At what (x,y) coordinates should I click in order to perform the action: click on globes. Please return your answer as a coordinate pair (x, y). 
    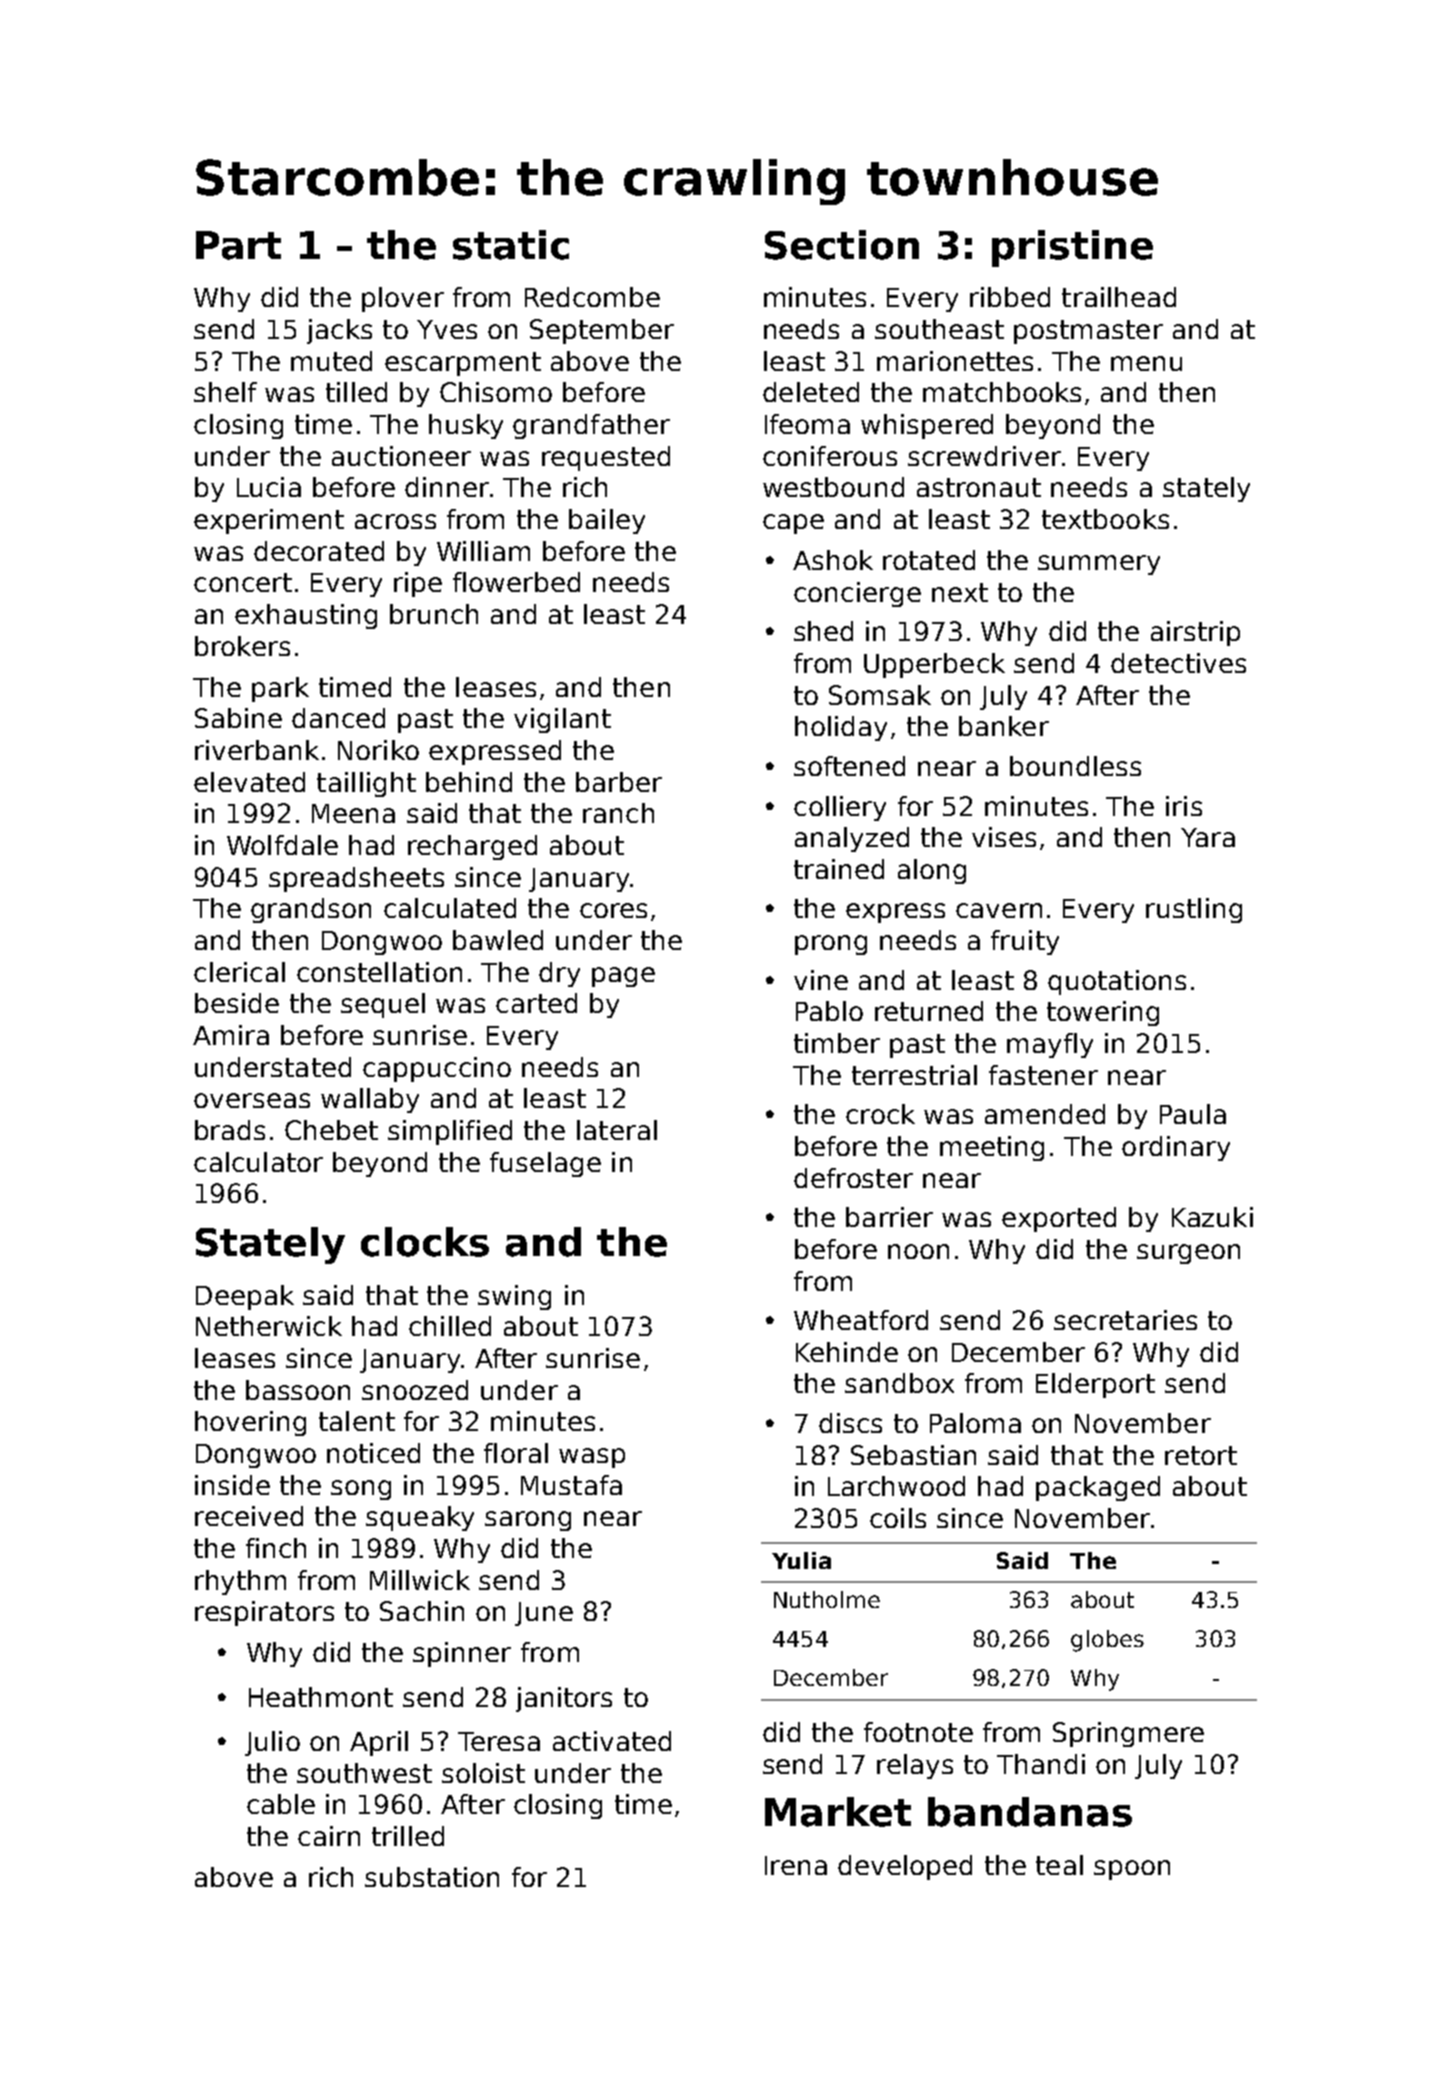
    Looking at the image, I should click on (1107, 1641).
